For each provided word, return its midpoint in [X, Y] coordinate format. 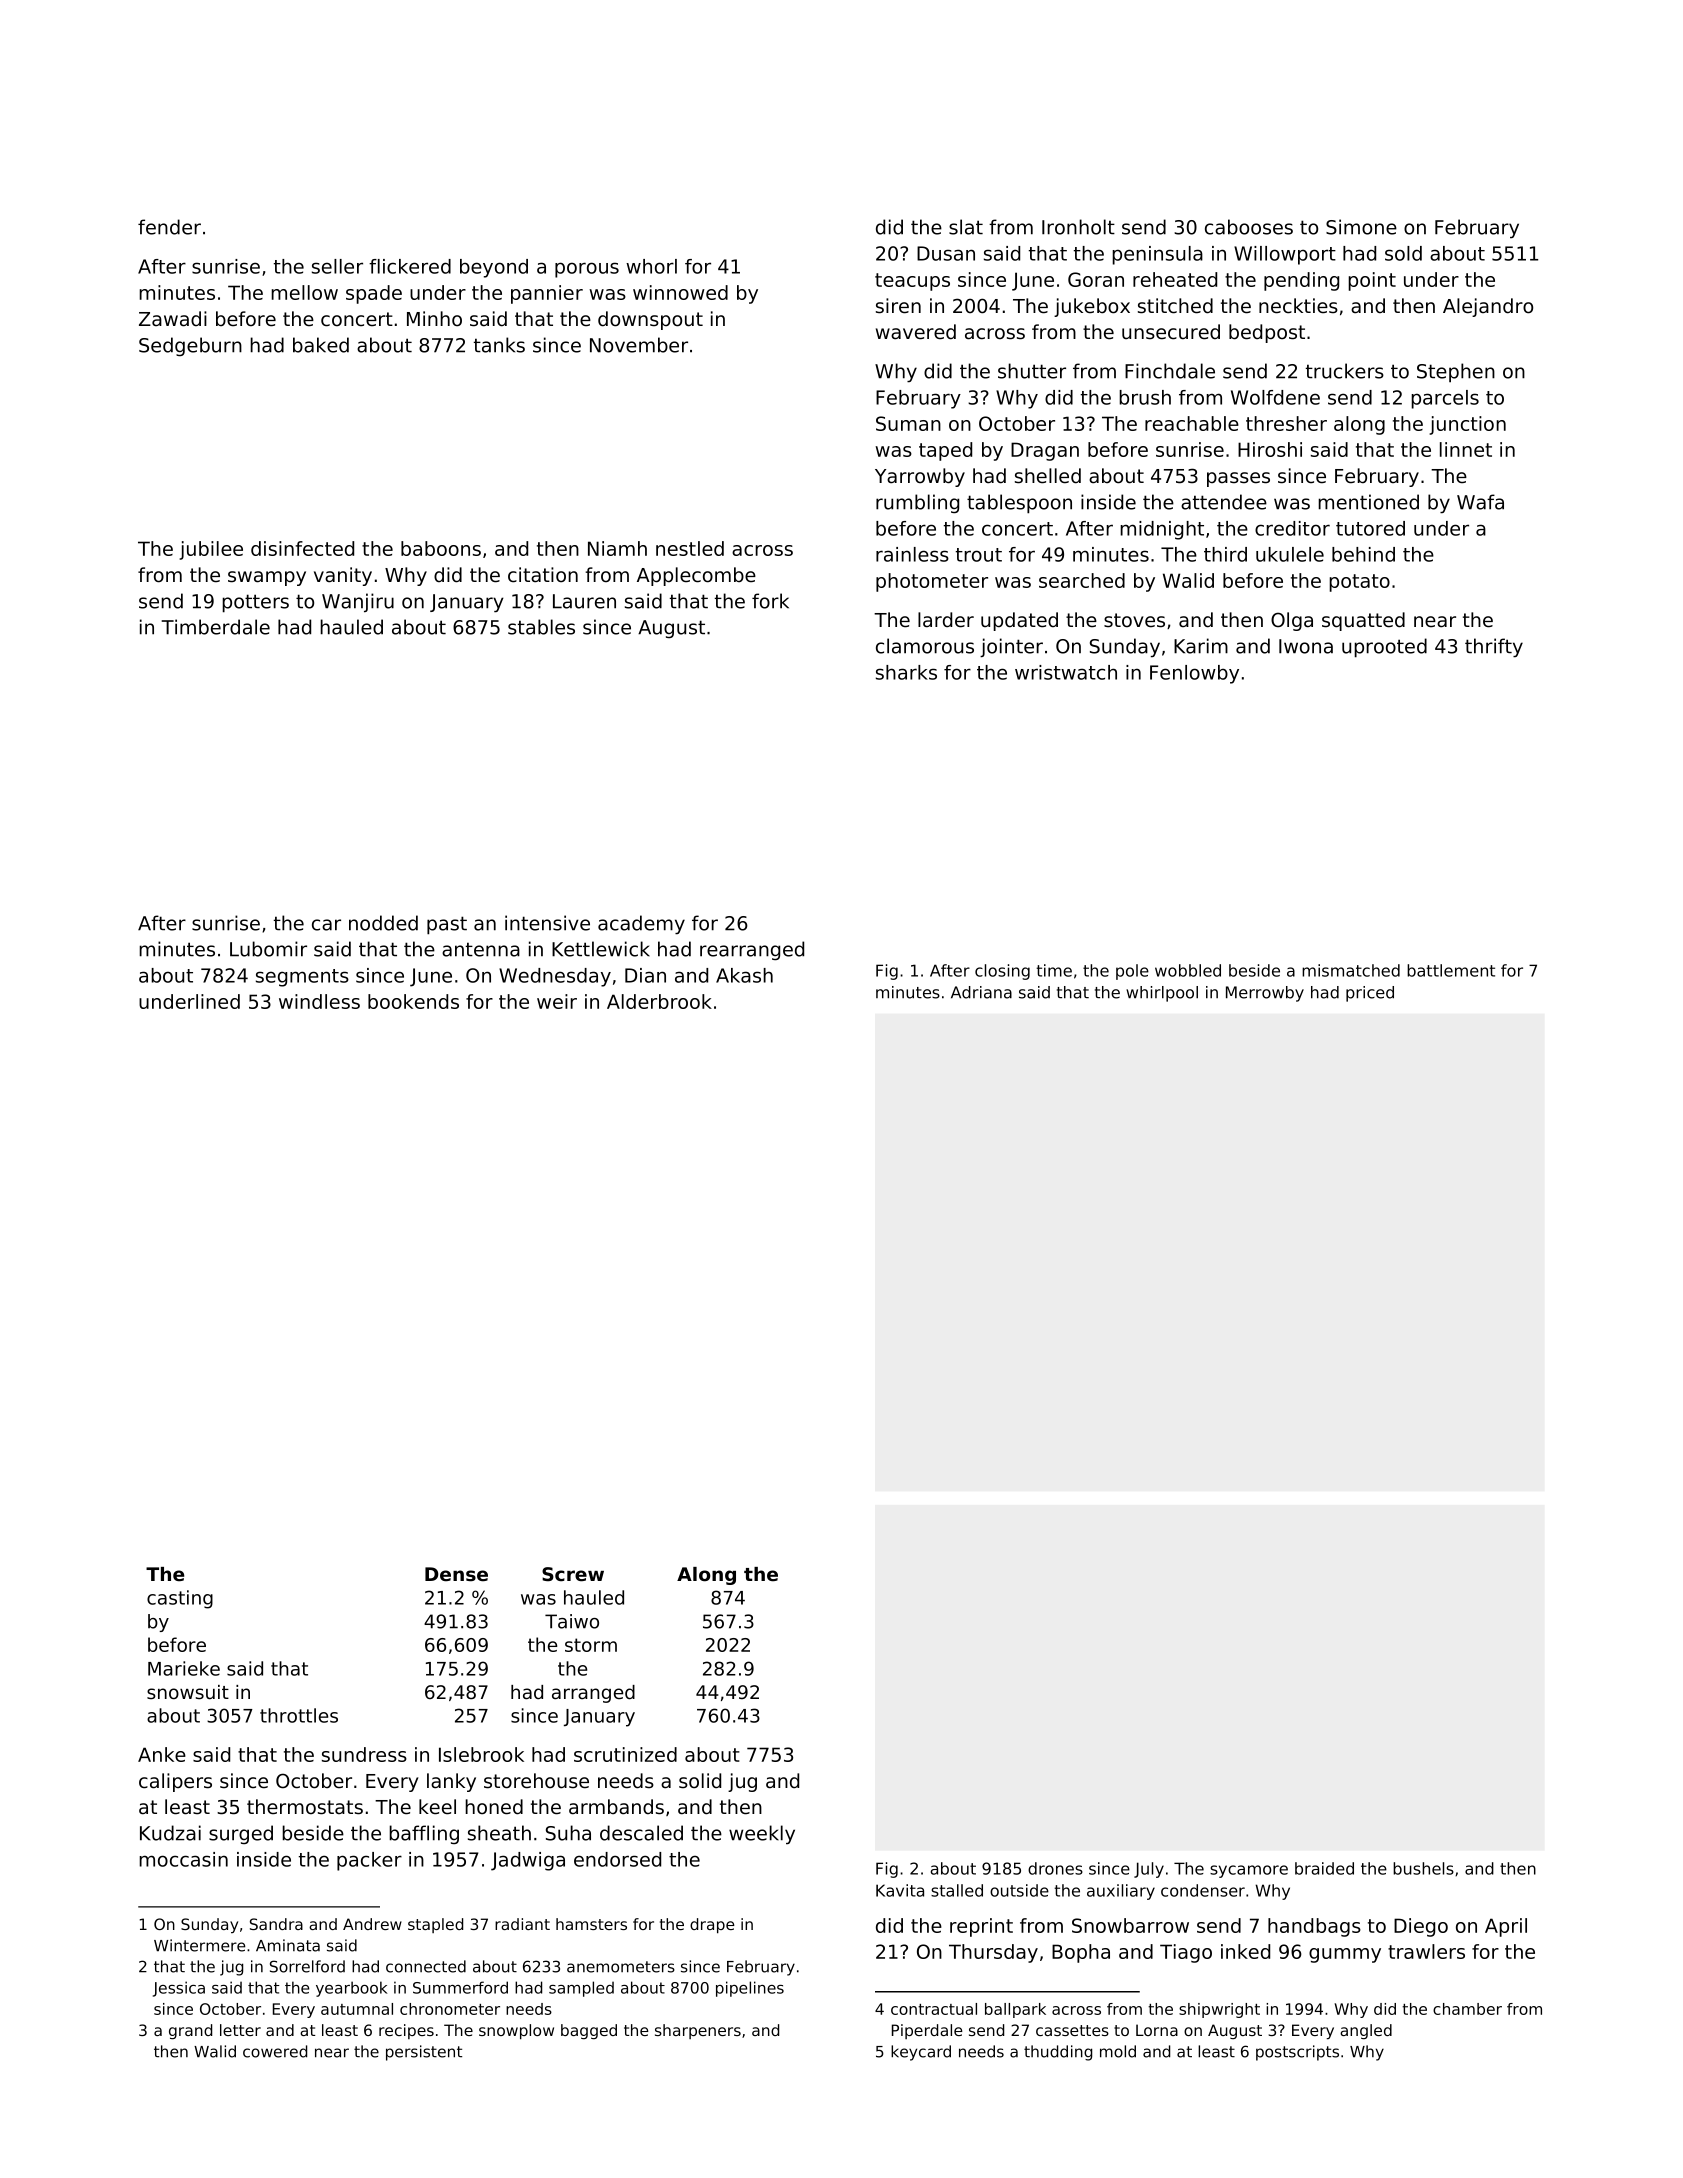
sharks [906, 672]
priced [1370, 994]
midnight [1162, 530]
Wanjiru [358, 602]
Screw [573, 1574]
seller [337, 266]
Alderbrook [659, 1001]
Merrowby [1265, 994]
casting [180, 1599]
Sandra [276, 1924]
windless [319, 1001]
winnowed [680, 292]
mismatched [1351, 970]
